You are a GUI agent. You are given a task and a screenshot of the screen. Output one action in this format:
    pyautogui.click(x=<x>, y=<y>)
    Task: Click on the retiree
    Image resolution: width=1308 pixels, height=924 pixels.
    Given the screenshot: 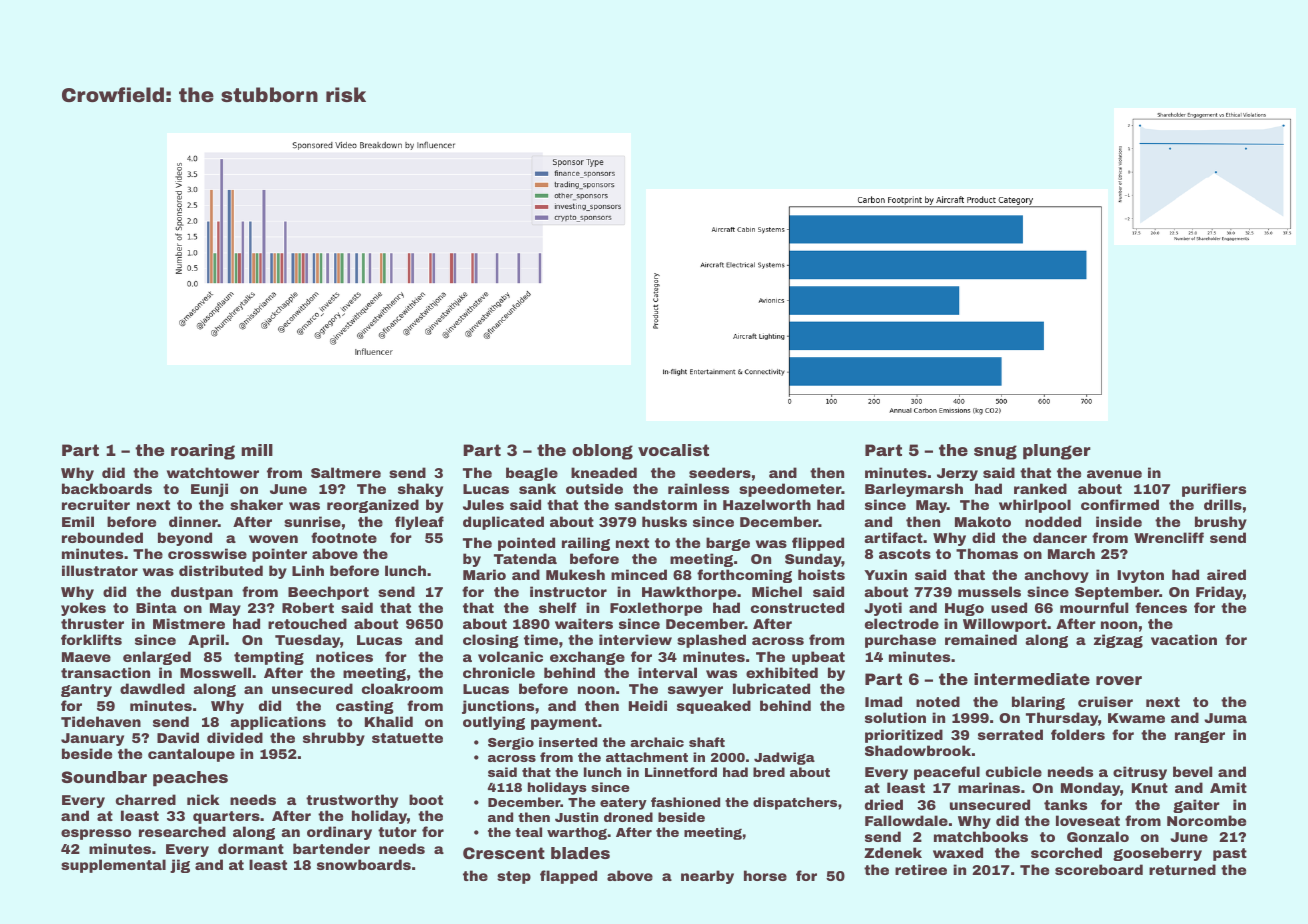 What is the action you would take?
    pyautogui.click(x=921, y=869)
